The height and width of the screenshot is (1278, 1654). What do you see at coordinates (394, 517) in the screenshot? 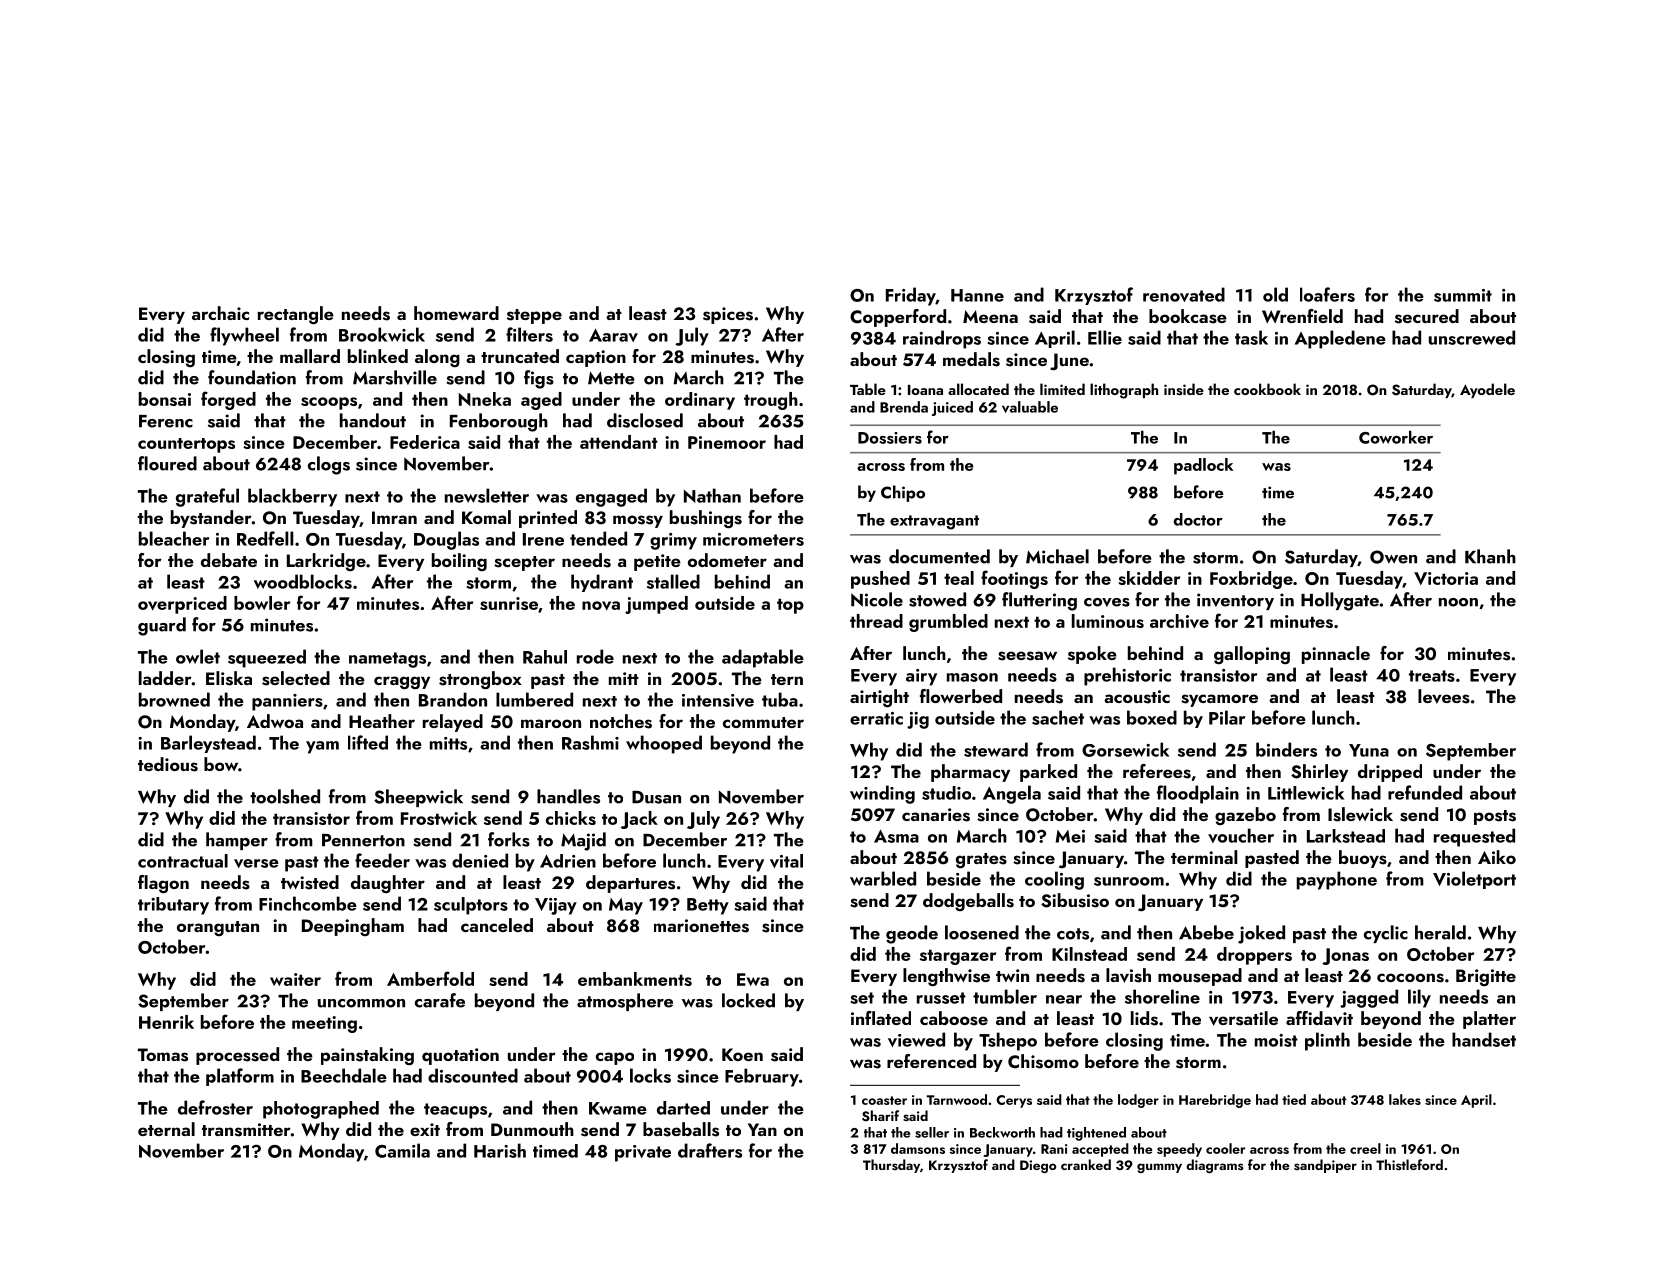
I see `Imran` at bounding box center [394, 517].
